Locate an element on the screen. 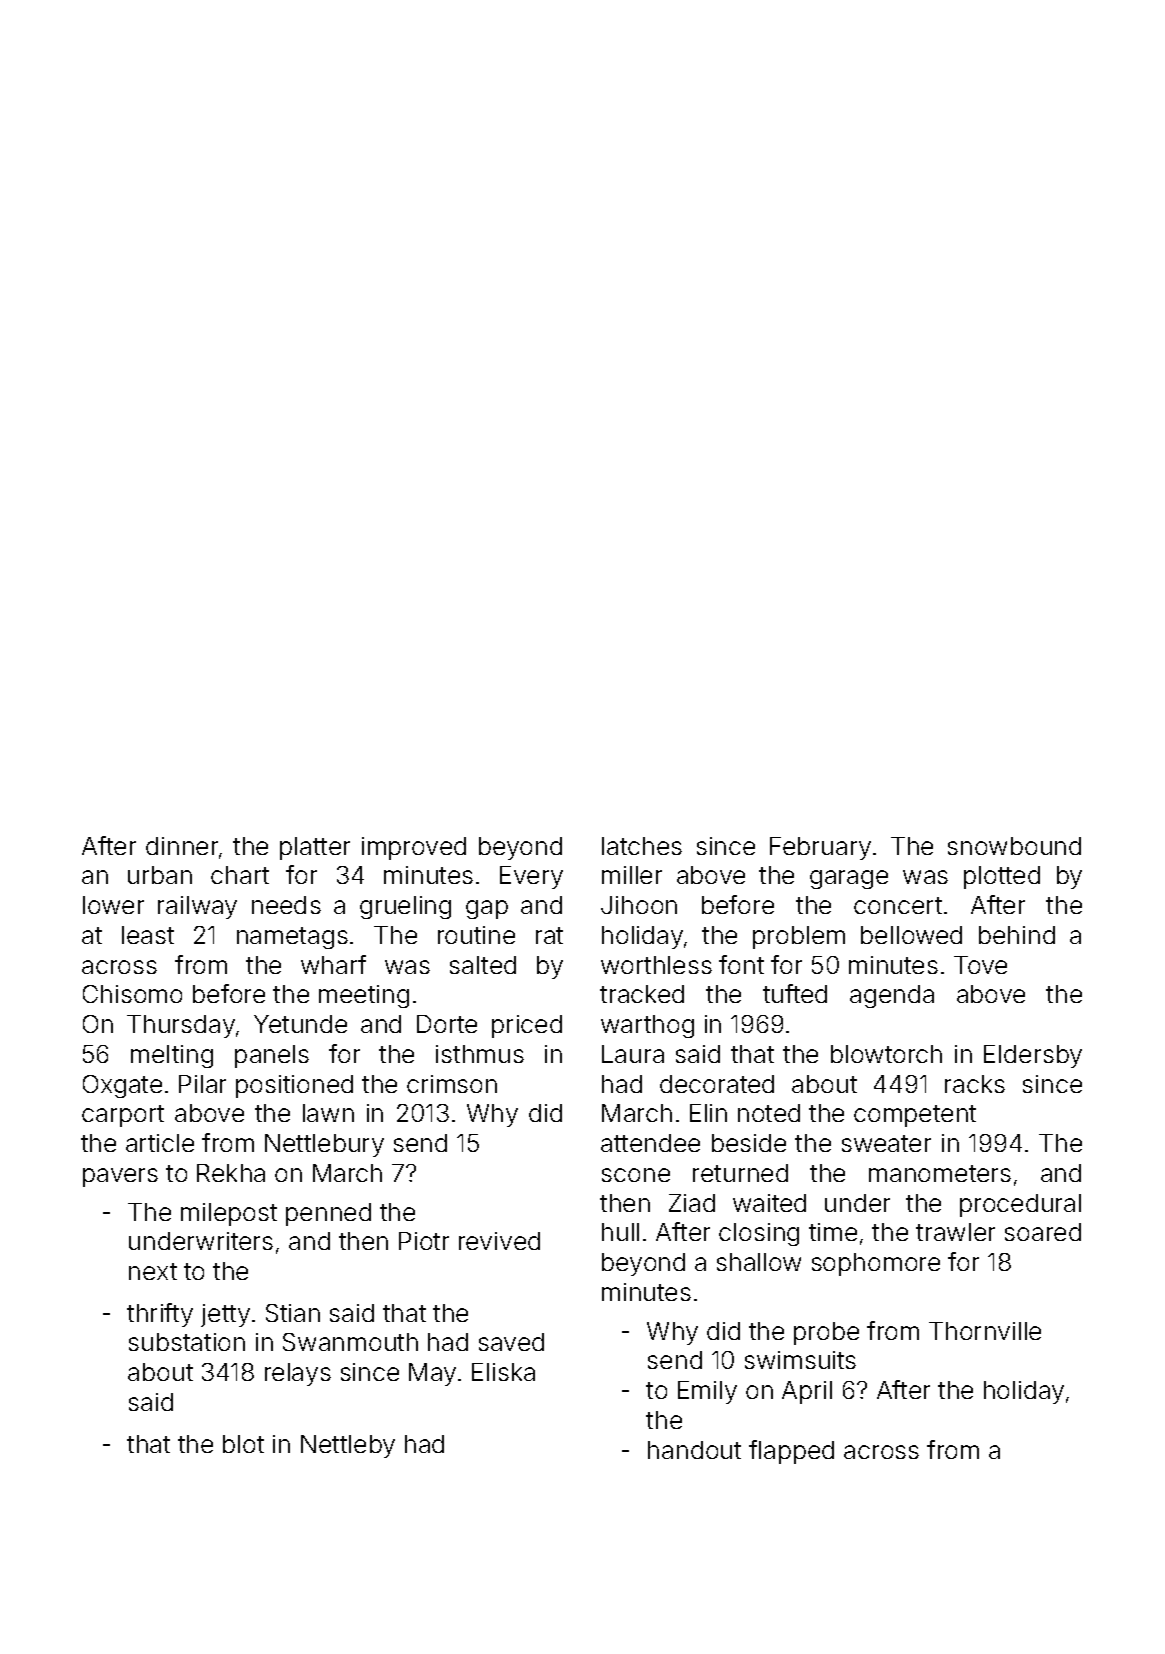 The height and width of the screenshot is (1654, 1165). saved is located at coordinates (511, 1342).
